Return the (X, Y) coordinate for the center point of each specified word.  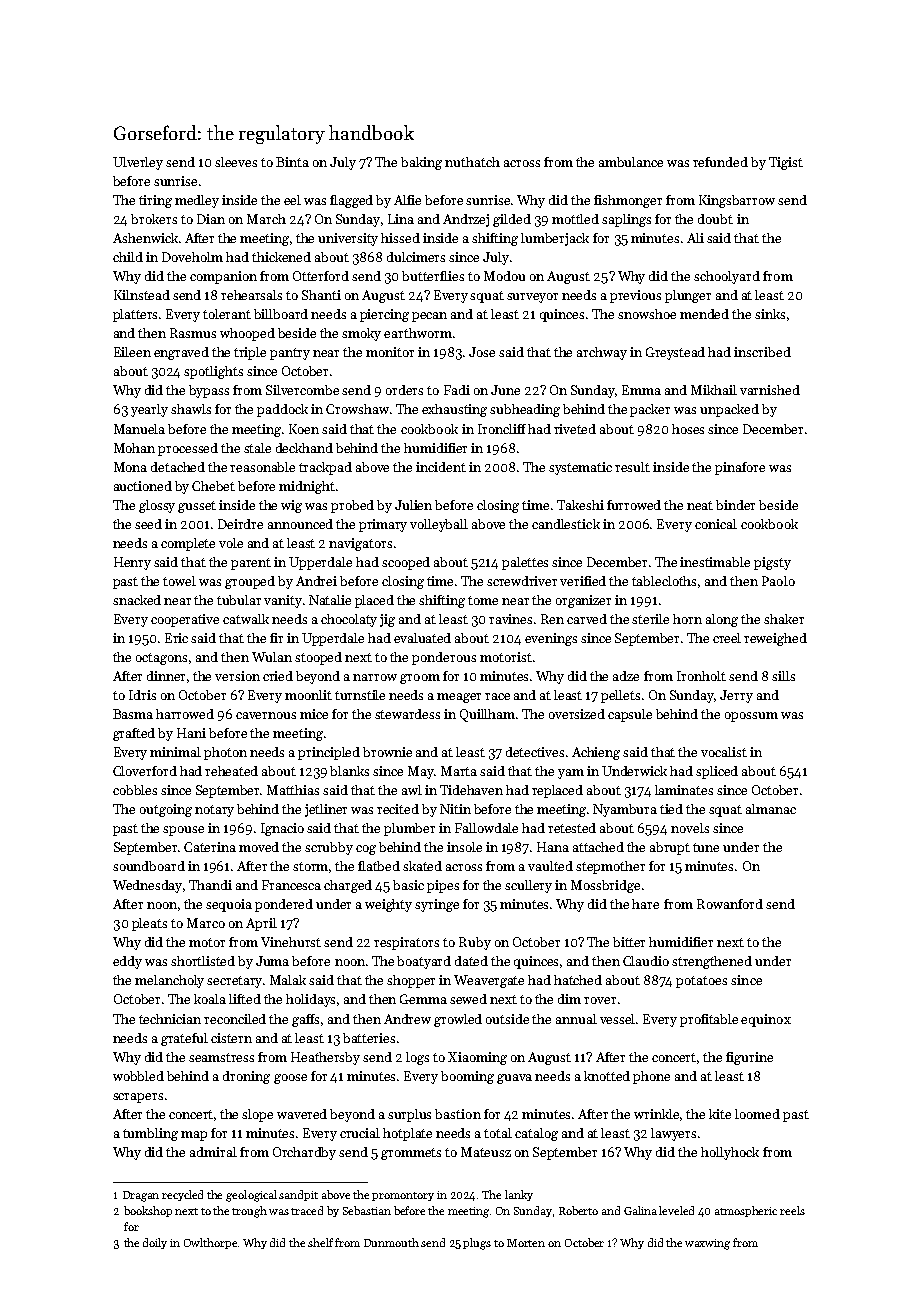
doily (155, 1243)
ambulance (631, 162)
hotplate (407, 1134)
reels (792, 1210)
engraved (181, 353)
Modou (504, 276)
